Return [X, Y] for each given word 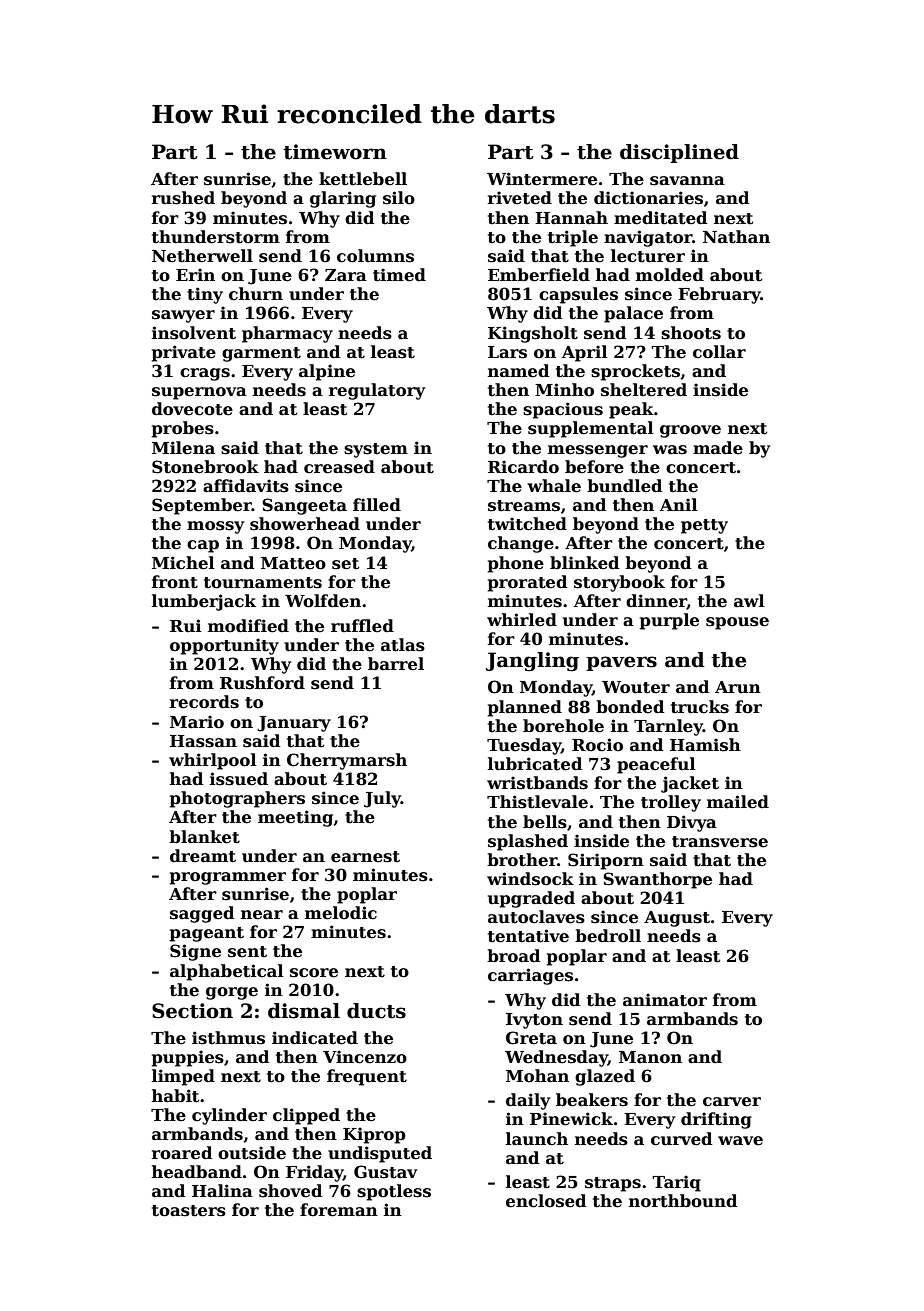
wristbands [537, 783]
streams [524, 506]
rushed [183, 198]
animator [665, 1000]
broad [514, 956]
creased [339, 467]
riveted [520, 198]
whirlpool [213, 761]
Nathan [736, 237]
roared [182, 1153]
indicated [315, 1038]
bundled [625, 486]
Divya [692, 823]
